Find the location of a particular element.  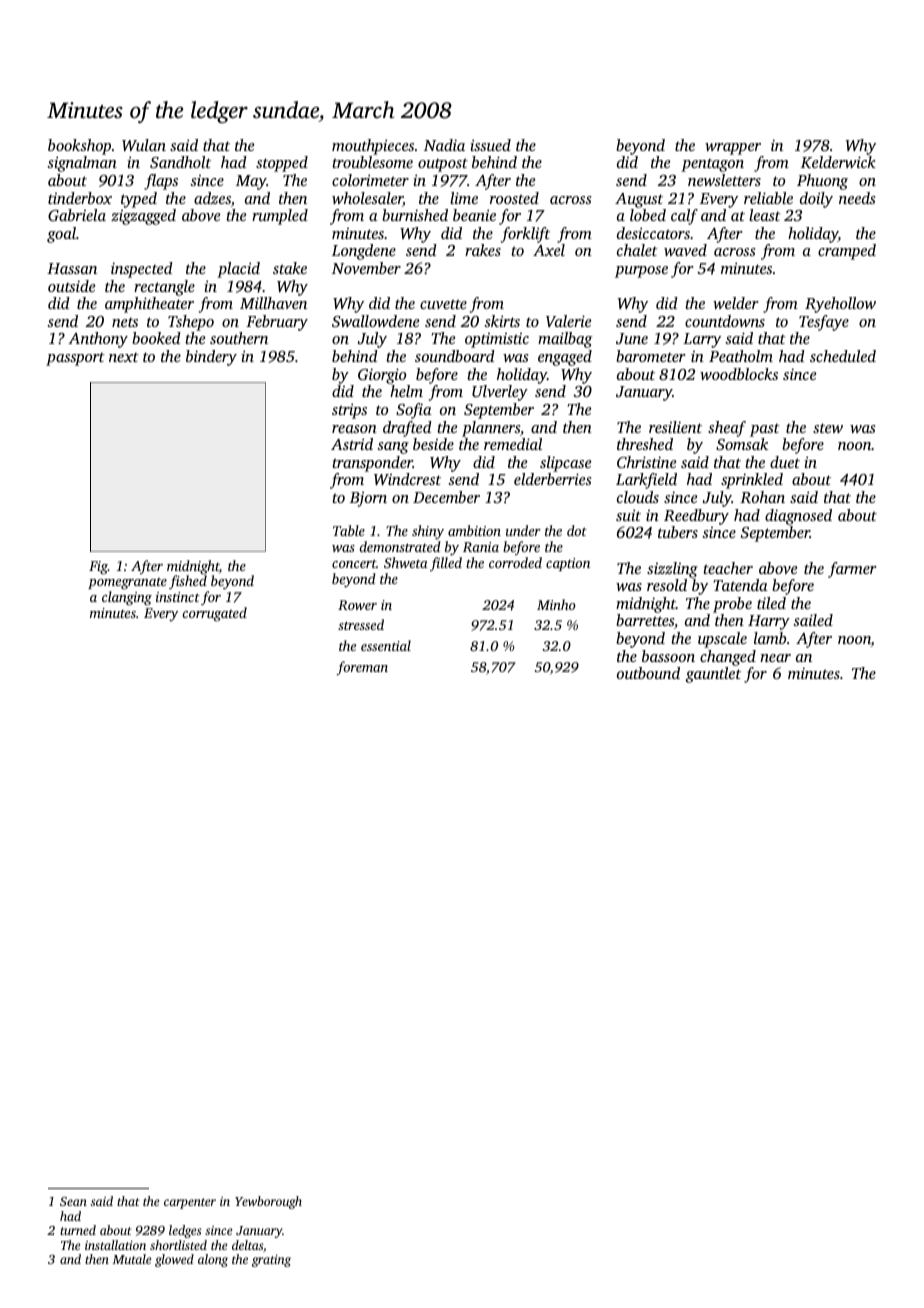

gauntlet is located at coordinates (713, 675).
